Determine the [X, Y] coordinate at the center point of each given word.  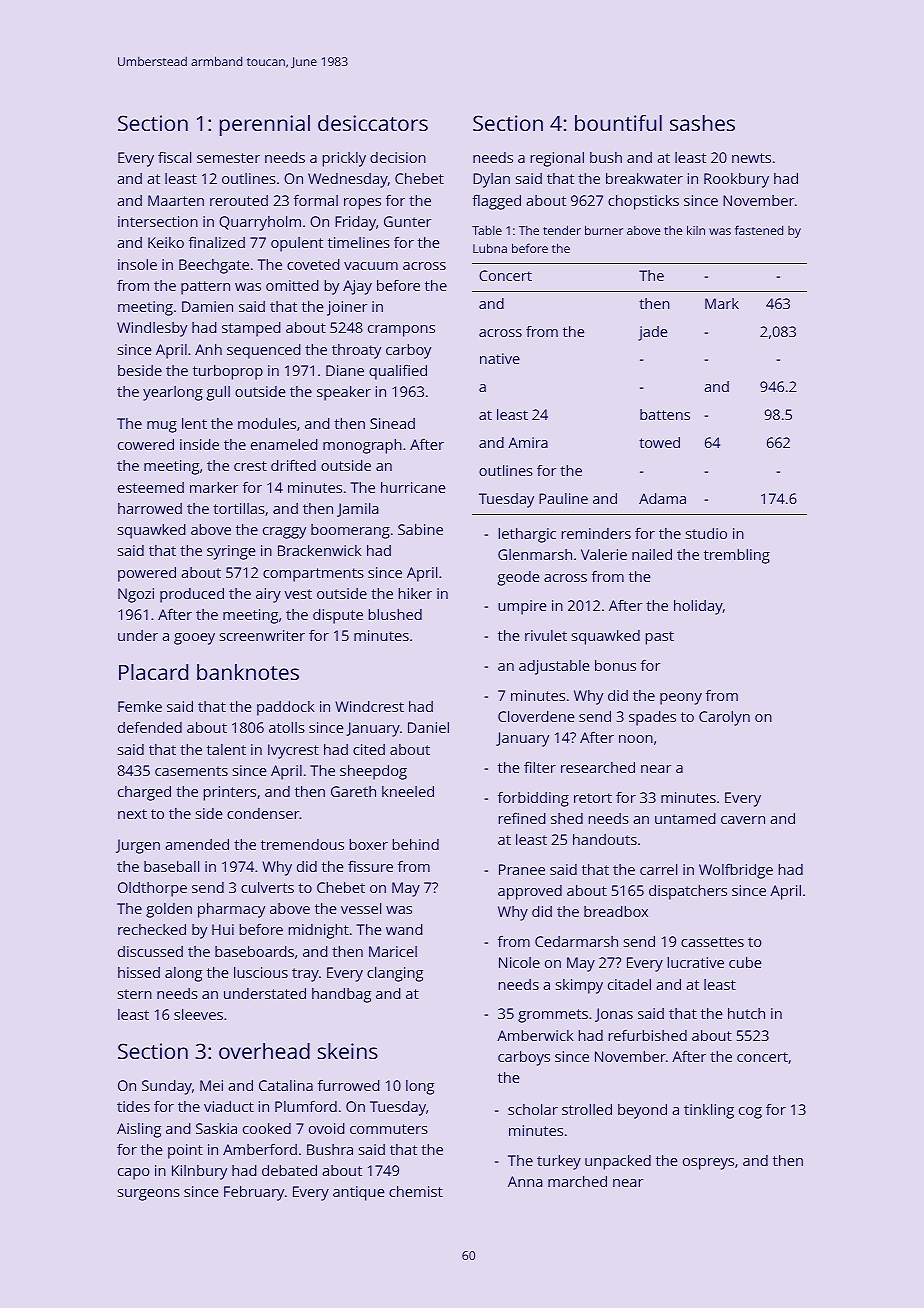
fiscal [174, 157]
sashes [702, 123]
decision [398, 157]
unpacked [618, 1162]
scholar [533, 1109]
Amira [528, 442]
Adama [662, 498]
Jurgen [138, 846]
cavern [743, 820]
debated [289, 1170]
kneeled [408, 791]
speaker [344, 393]
